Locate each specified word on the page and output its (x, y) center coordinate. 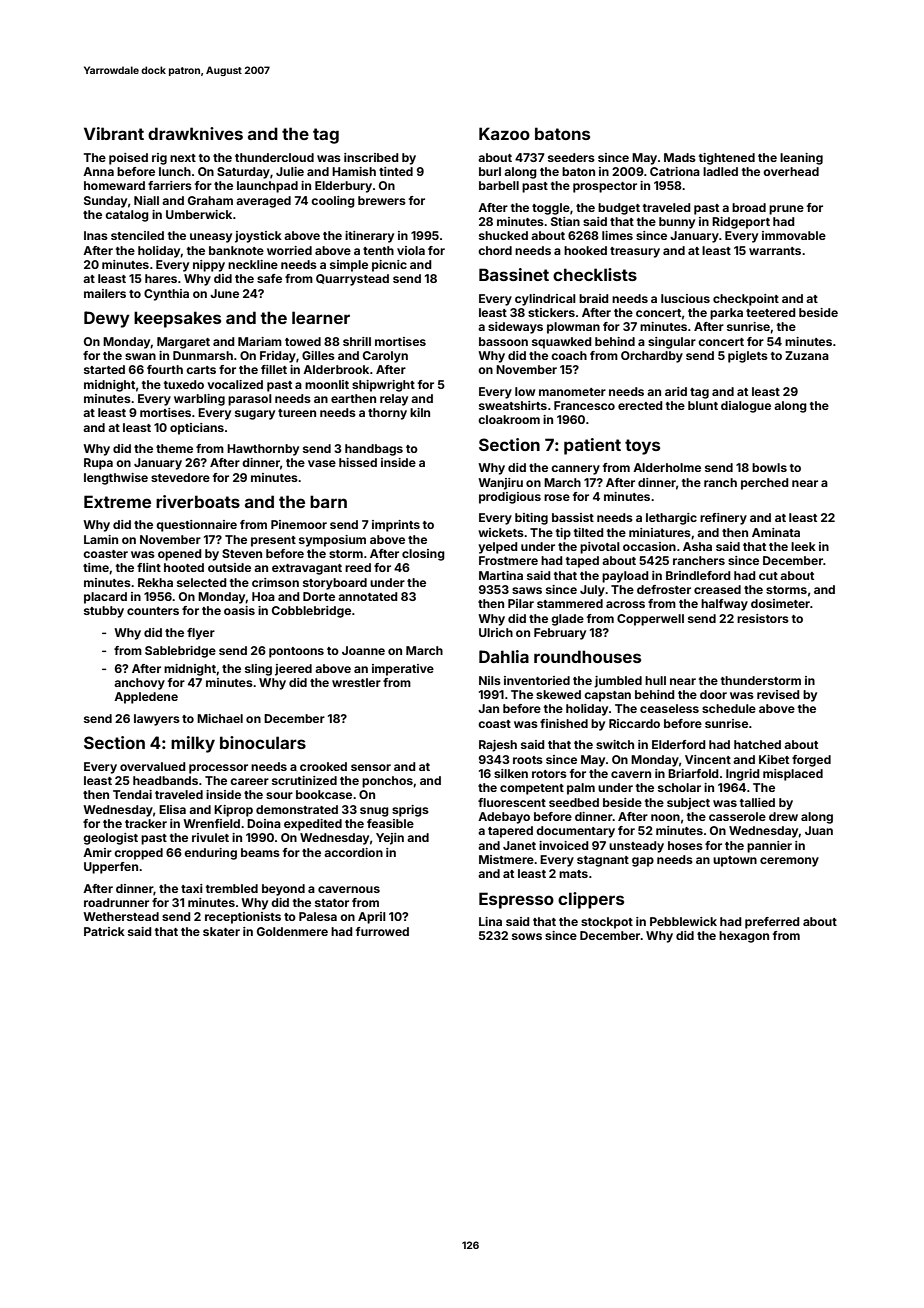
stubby (104, 612)
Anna (98, 171)
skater (221, 931)
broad (749, 207)
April (372, 918)
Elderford (679, 744)
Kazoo (504, 133)
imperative (403, 670)
